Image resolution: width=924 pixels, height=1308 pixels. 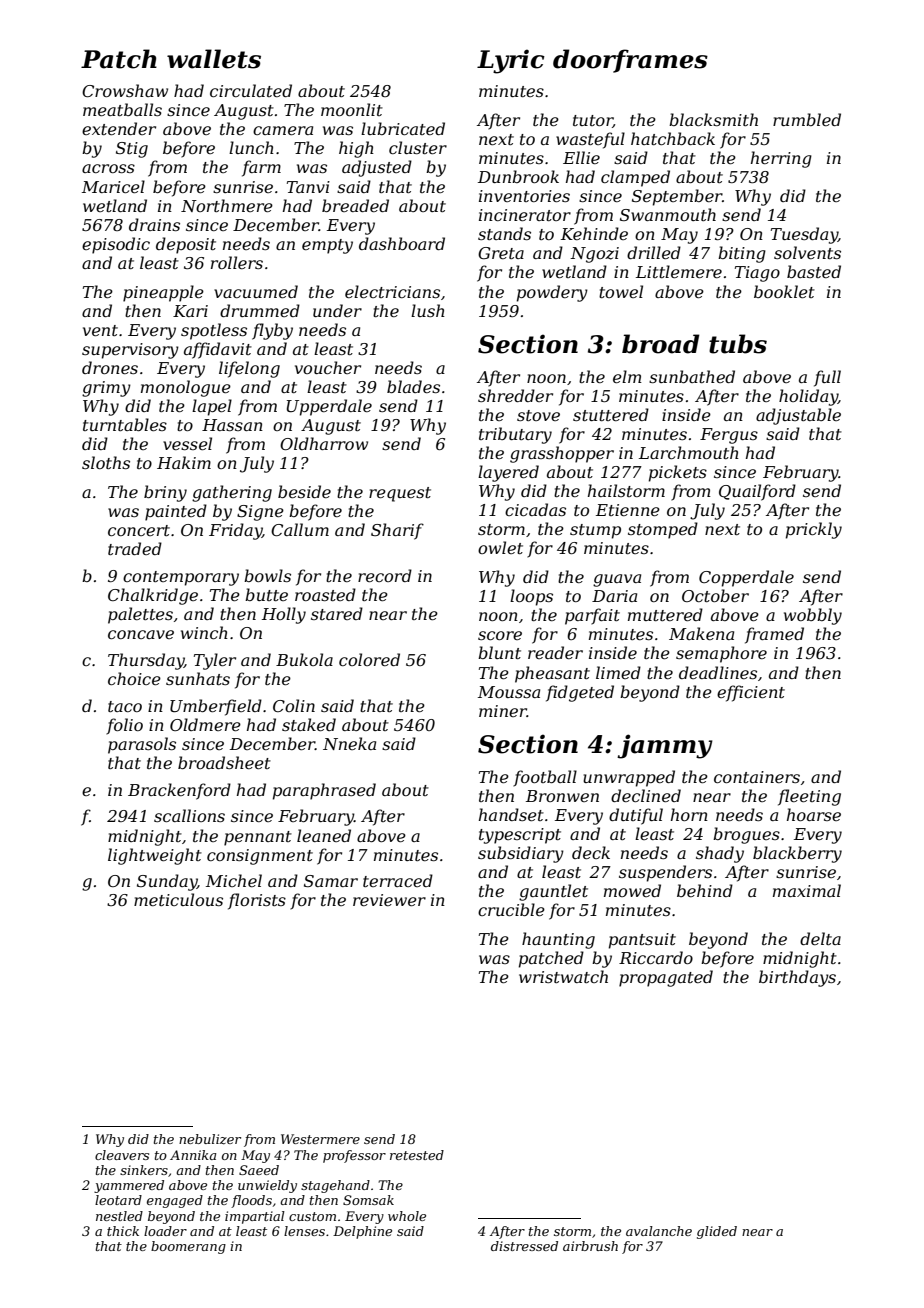 What do you see at coordinates (717, 1232) in the screenshot?
I see `glided` at bounding box center [717, 1232].
